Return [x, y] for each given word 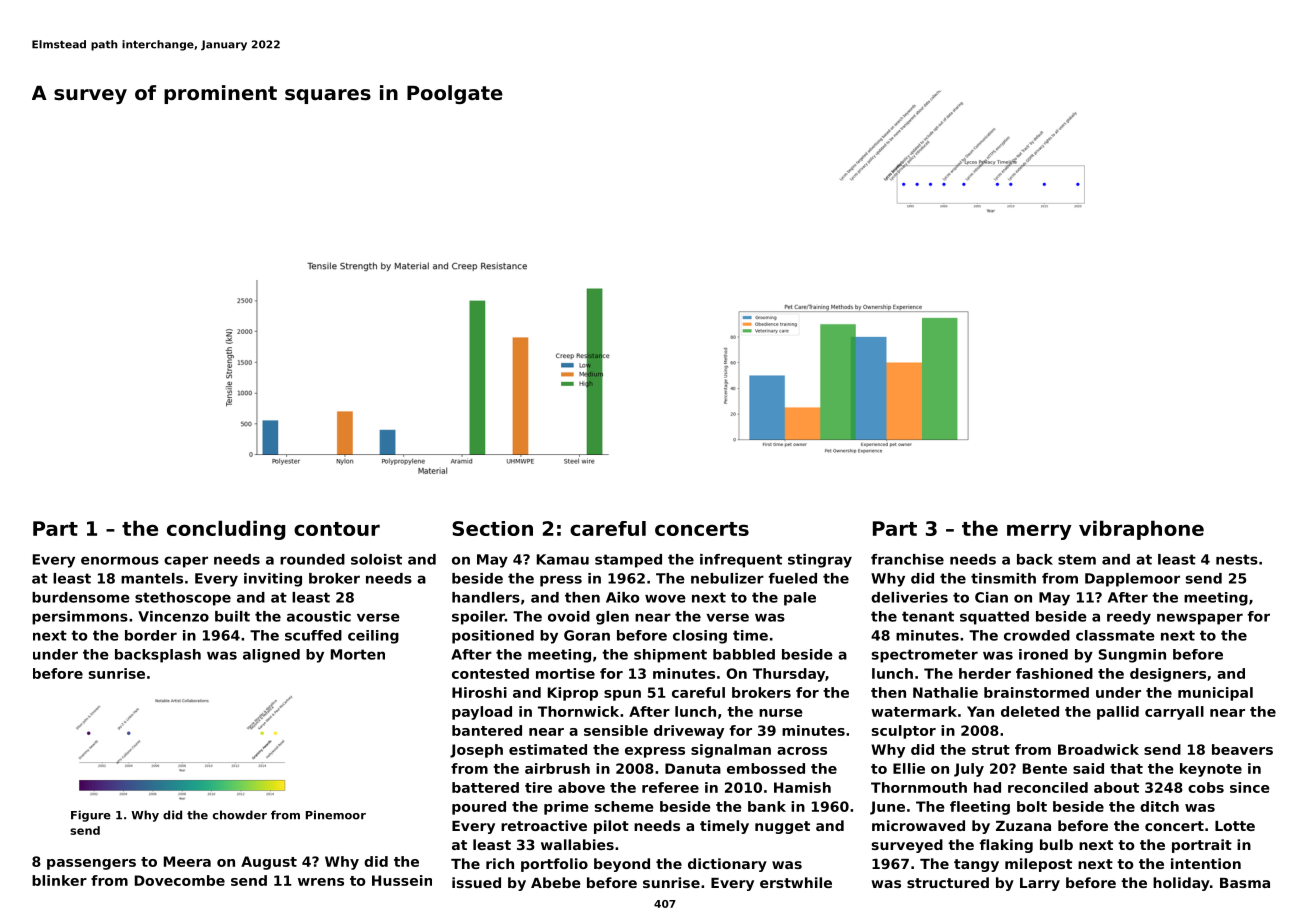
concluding [226, 530]
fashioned [1054, 673]
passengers [91, 864]
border [151, 635]
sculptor [904, 732]
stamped [628, 561]
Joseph [476, 751]
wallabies [577, 844]
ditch [1159, 806]
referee [670, 787]
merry [1039, 532]
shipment [670, 656]
